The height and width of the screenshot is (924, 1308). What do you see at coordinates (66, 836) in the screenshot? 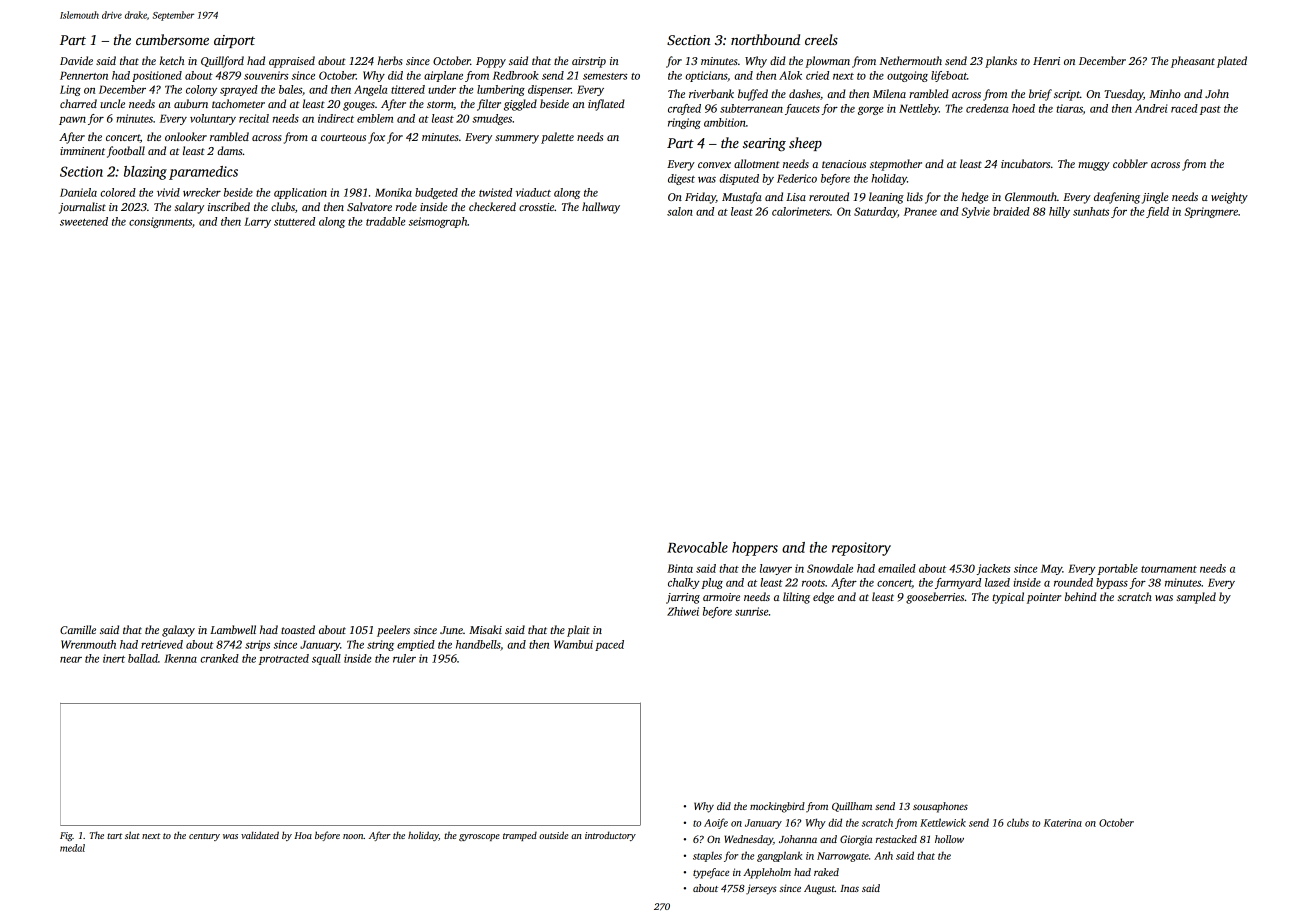
I see `Fig` at bounding box center [66, 836].
